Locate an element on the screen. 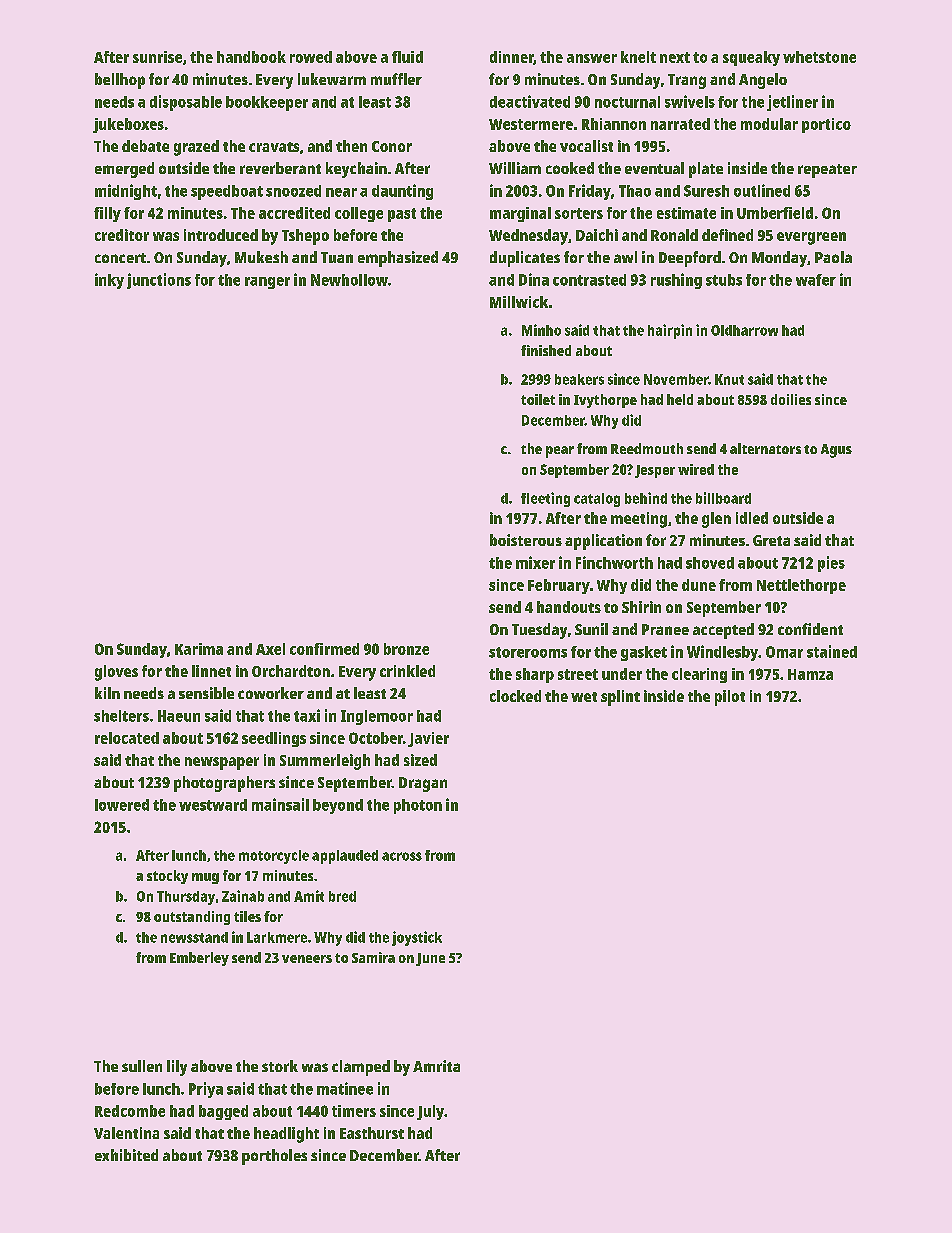 The width and height of the screenshot is (952, 1233). Orchardton is located at coordinates (291, 671).
